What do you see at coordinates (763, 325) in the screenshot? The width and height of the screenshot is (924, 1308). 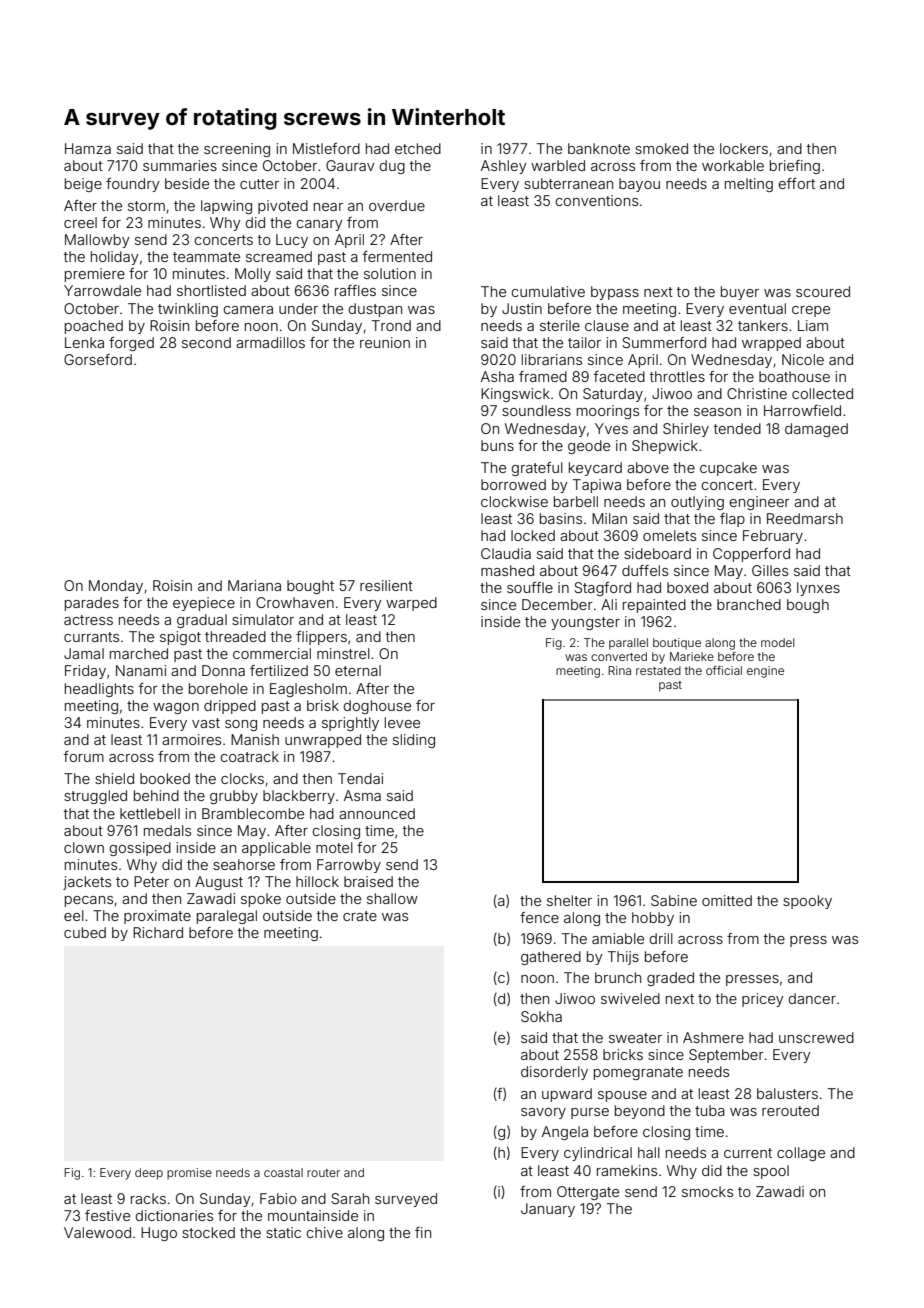 I see `tankers` at bounding box center [763, 325].
